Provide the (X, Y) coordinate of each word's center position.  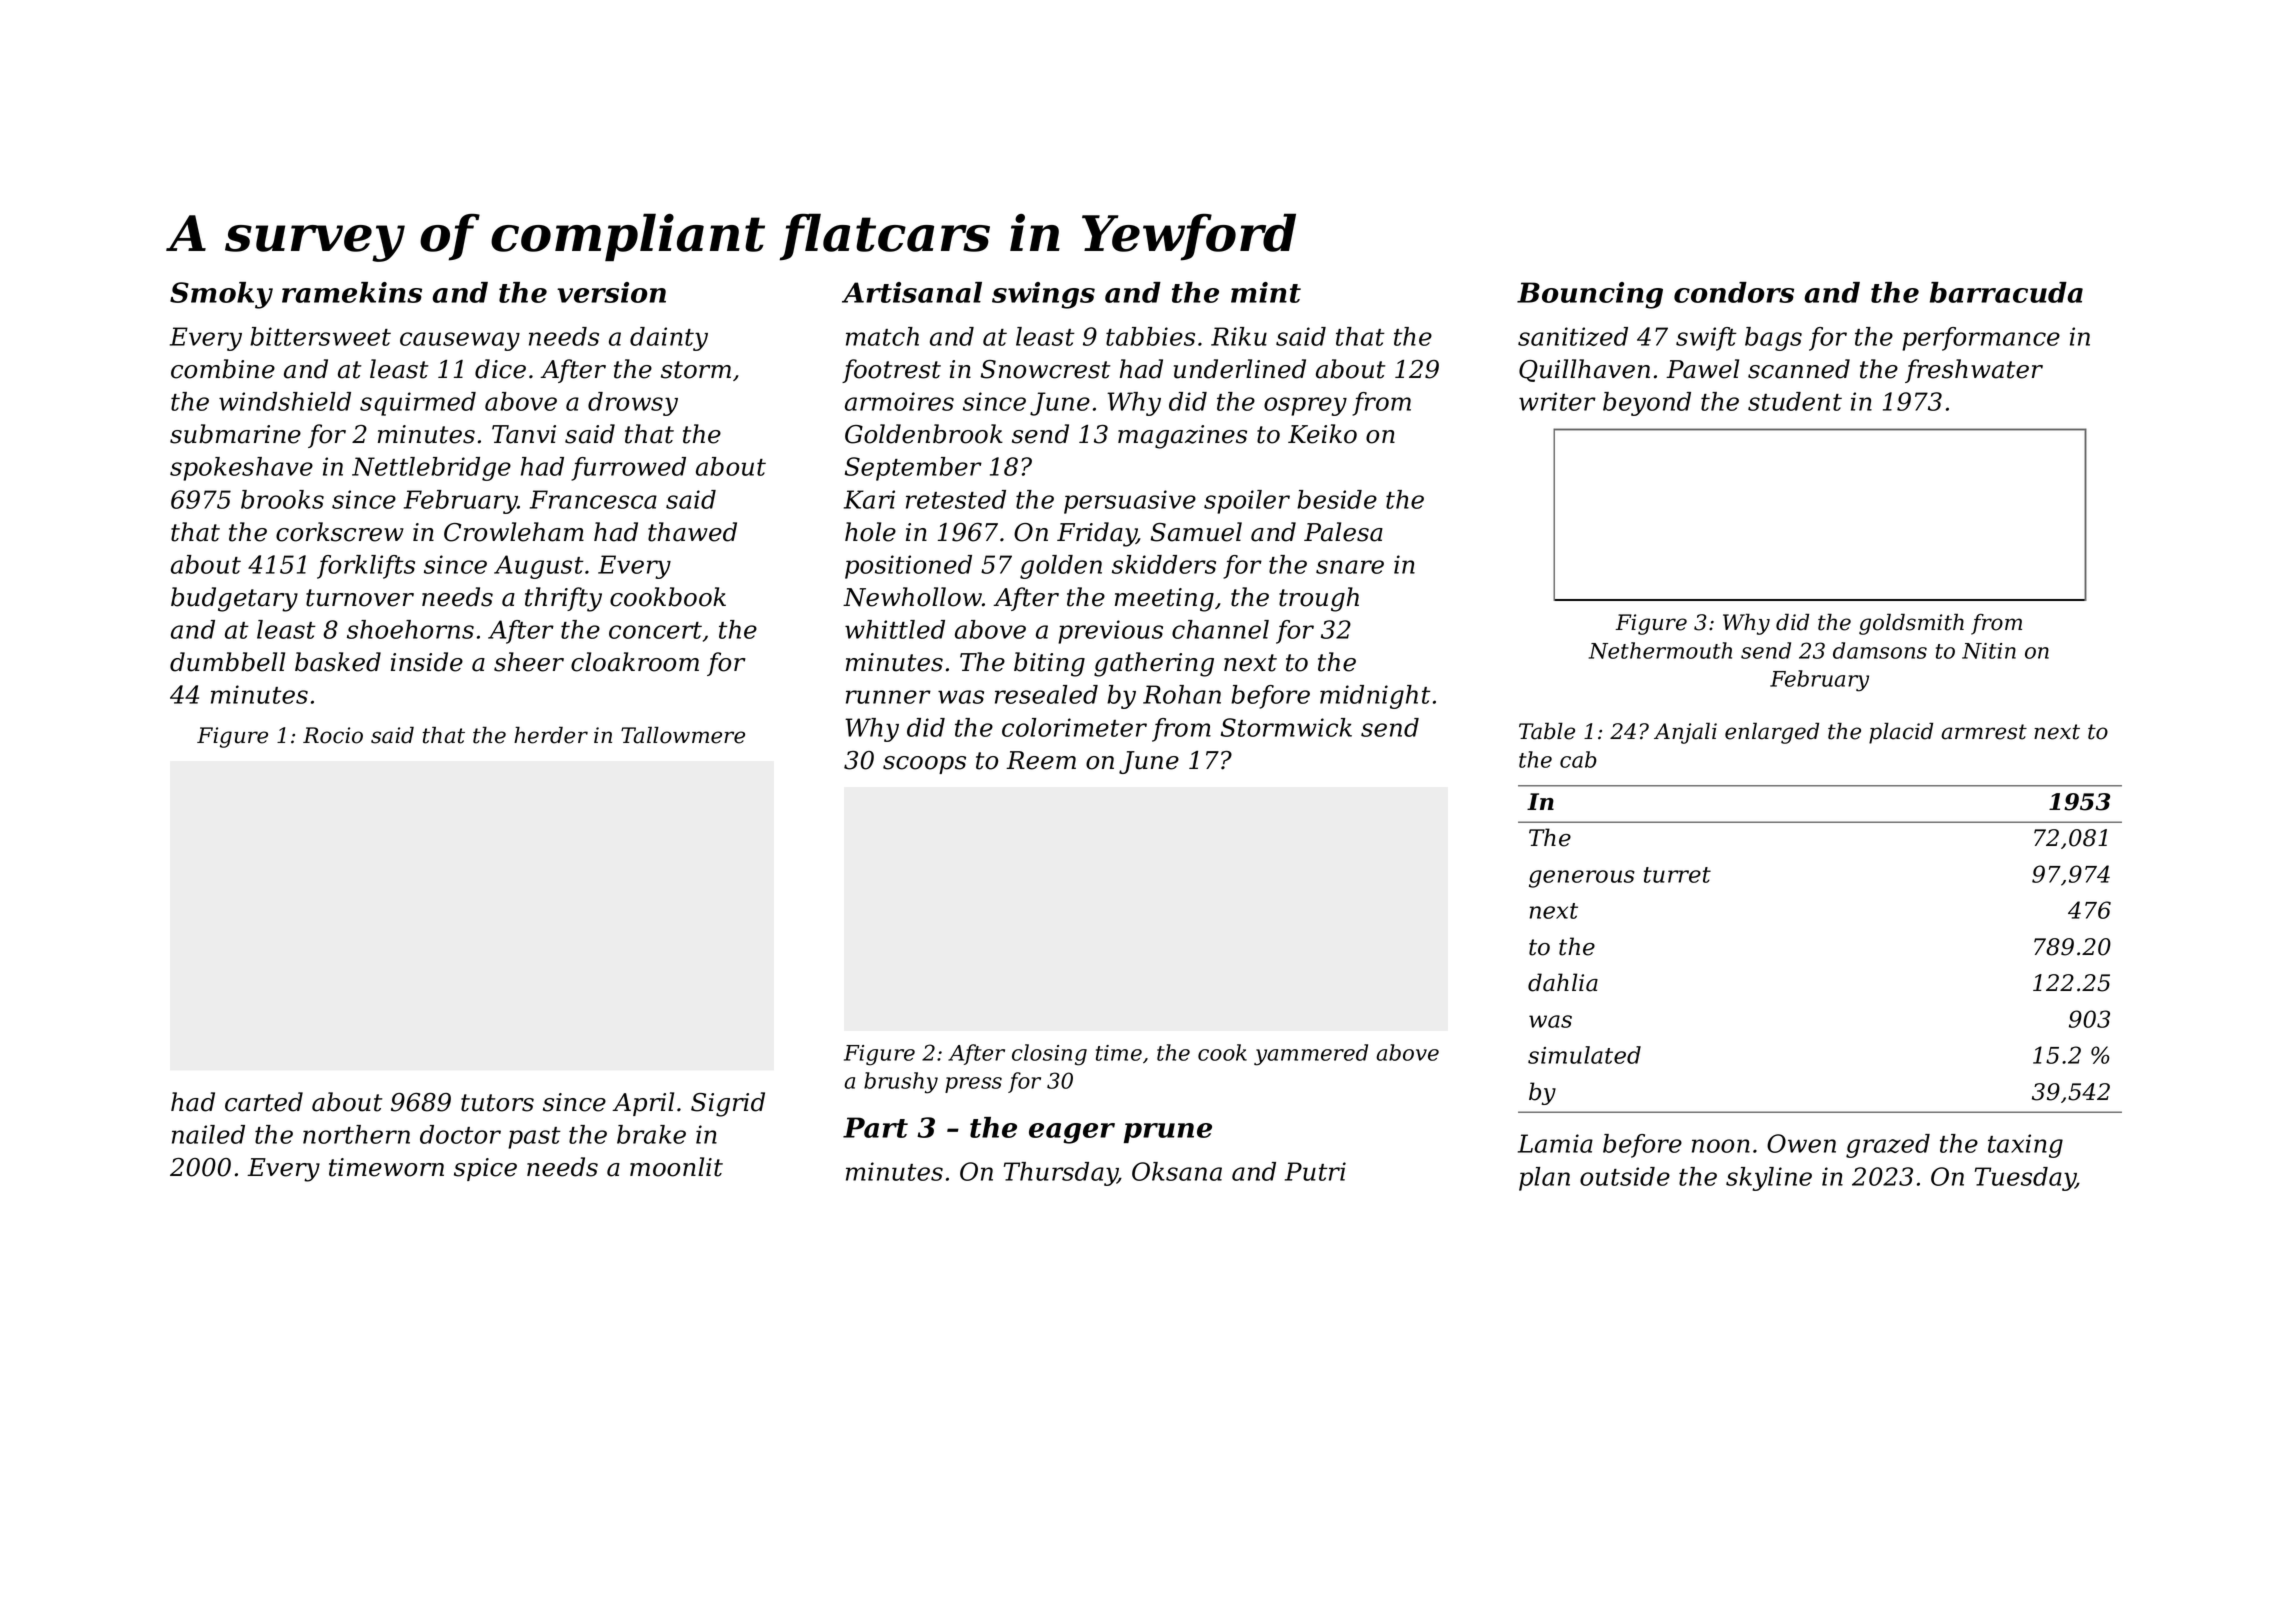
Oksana (1177, 1171)
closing (1049, 1055)
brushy (901, 1083)
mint (1266, 292)
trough (1319, 599)
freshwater (1974, 371)
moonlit (676, 1167)
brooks (282, 499)
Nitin (1989, 651)
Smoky (221, 295)
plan (1544, 1179)
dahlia (1563, 982)
